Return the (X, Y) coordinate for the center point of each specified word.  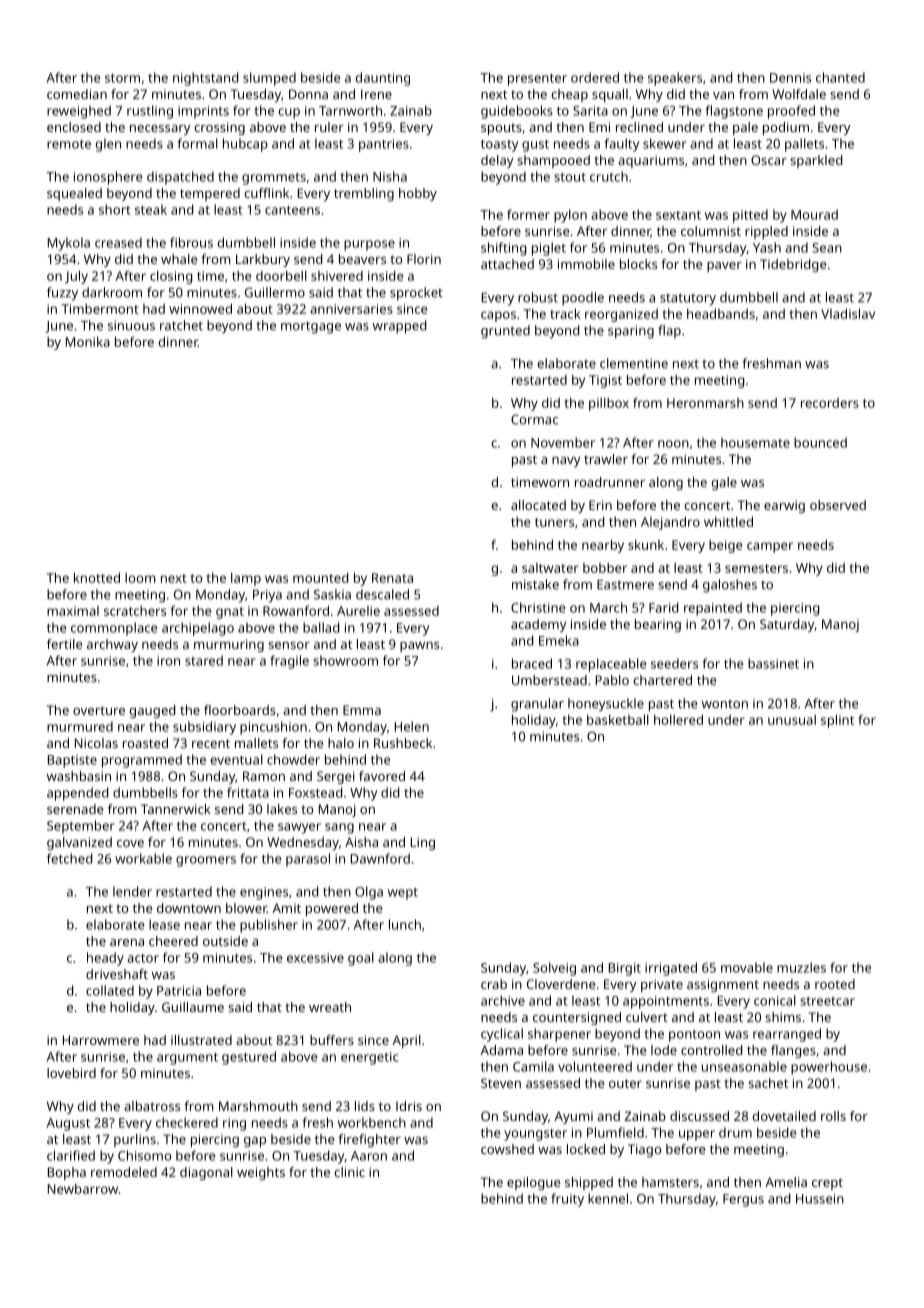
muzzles (801, 967)
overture (99, 710)
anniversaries (351, 309)
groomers (206, 861)
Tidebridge (793, 265)
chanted (840, 77)
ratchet (181, 325)
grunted (505, 332)
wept (403, 894)
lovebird (71, 1073)
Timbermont (100, 309)
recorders (830, 403)
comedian (77, 94)
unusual (792, 720)
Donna (308, 94)
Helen (412, 726)
